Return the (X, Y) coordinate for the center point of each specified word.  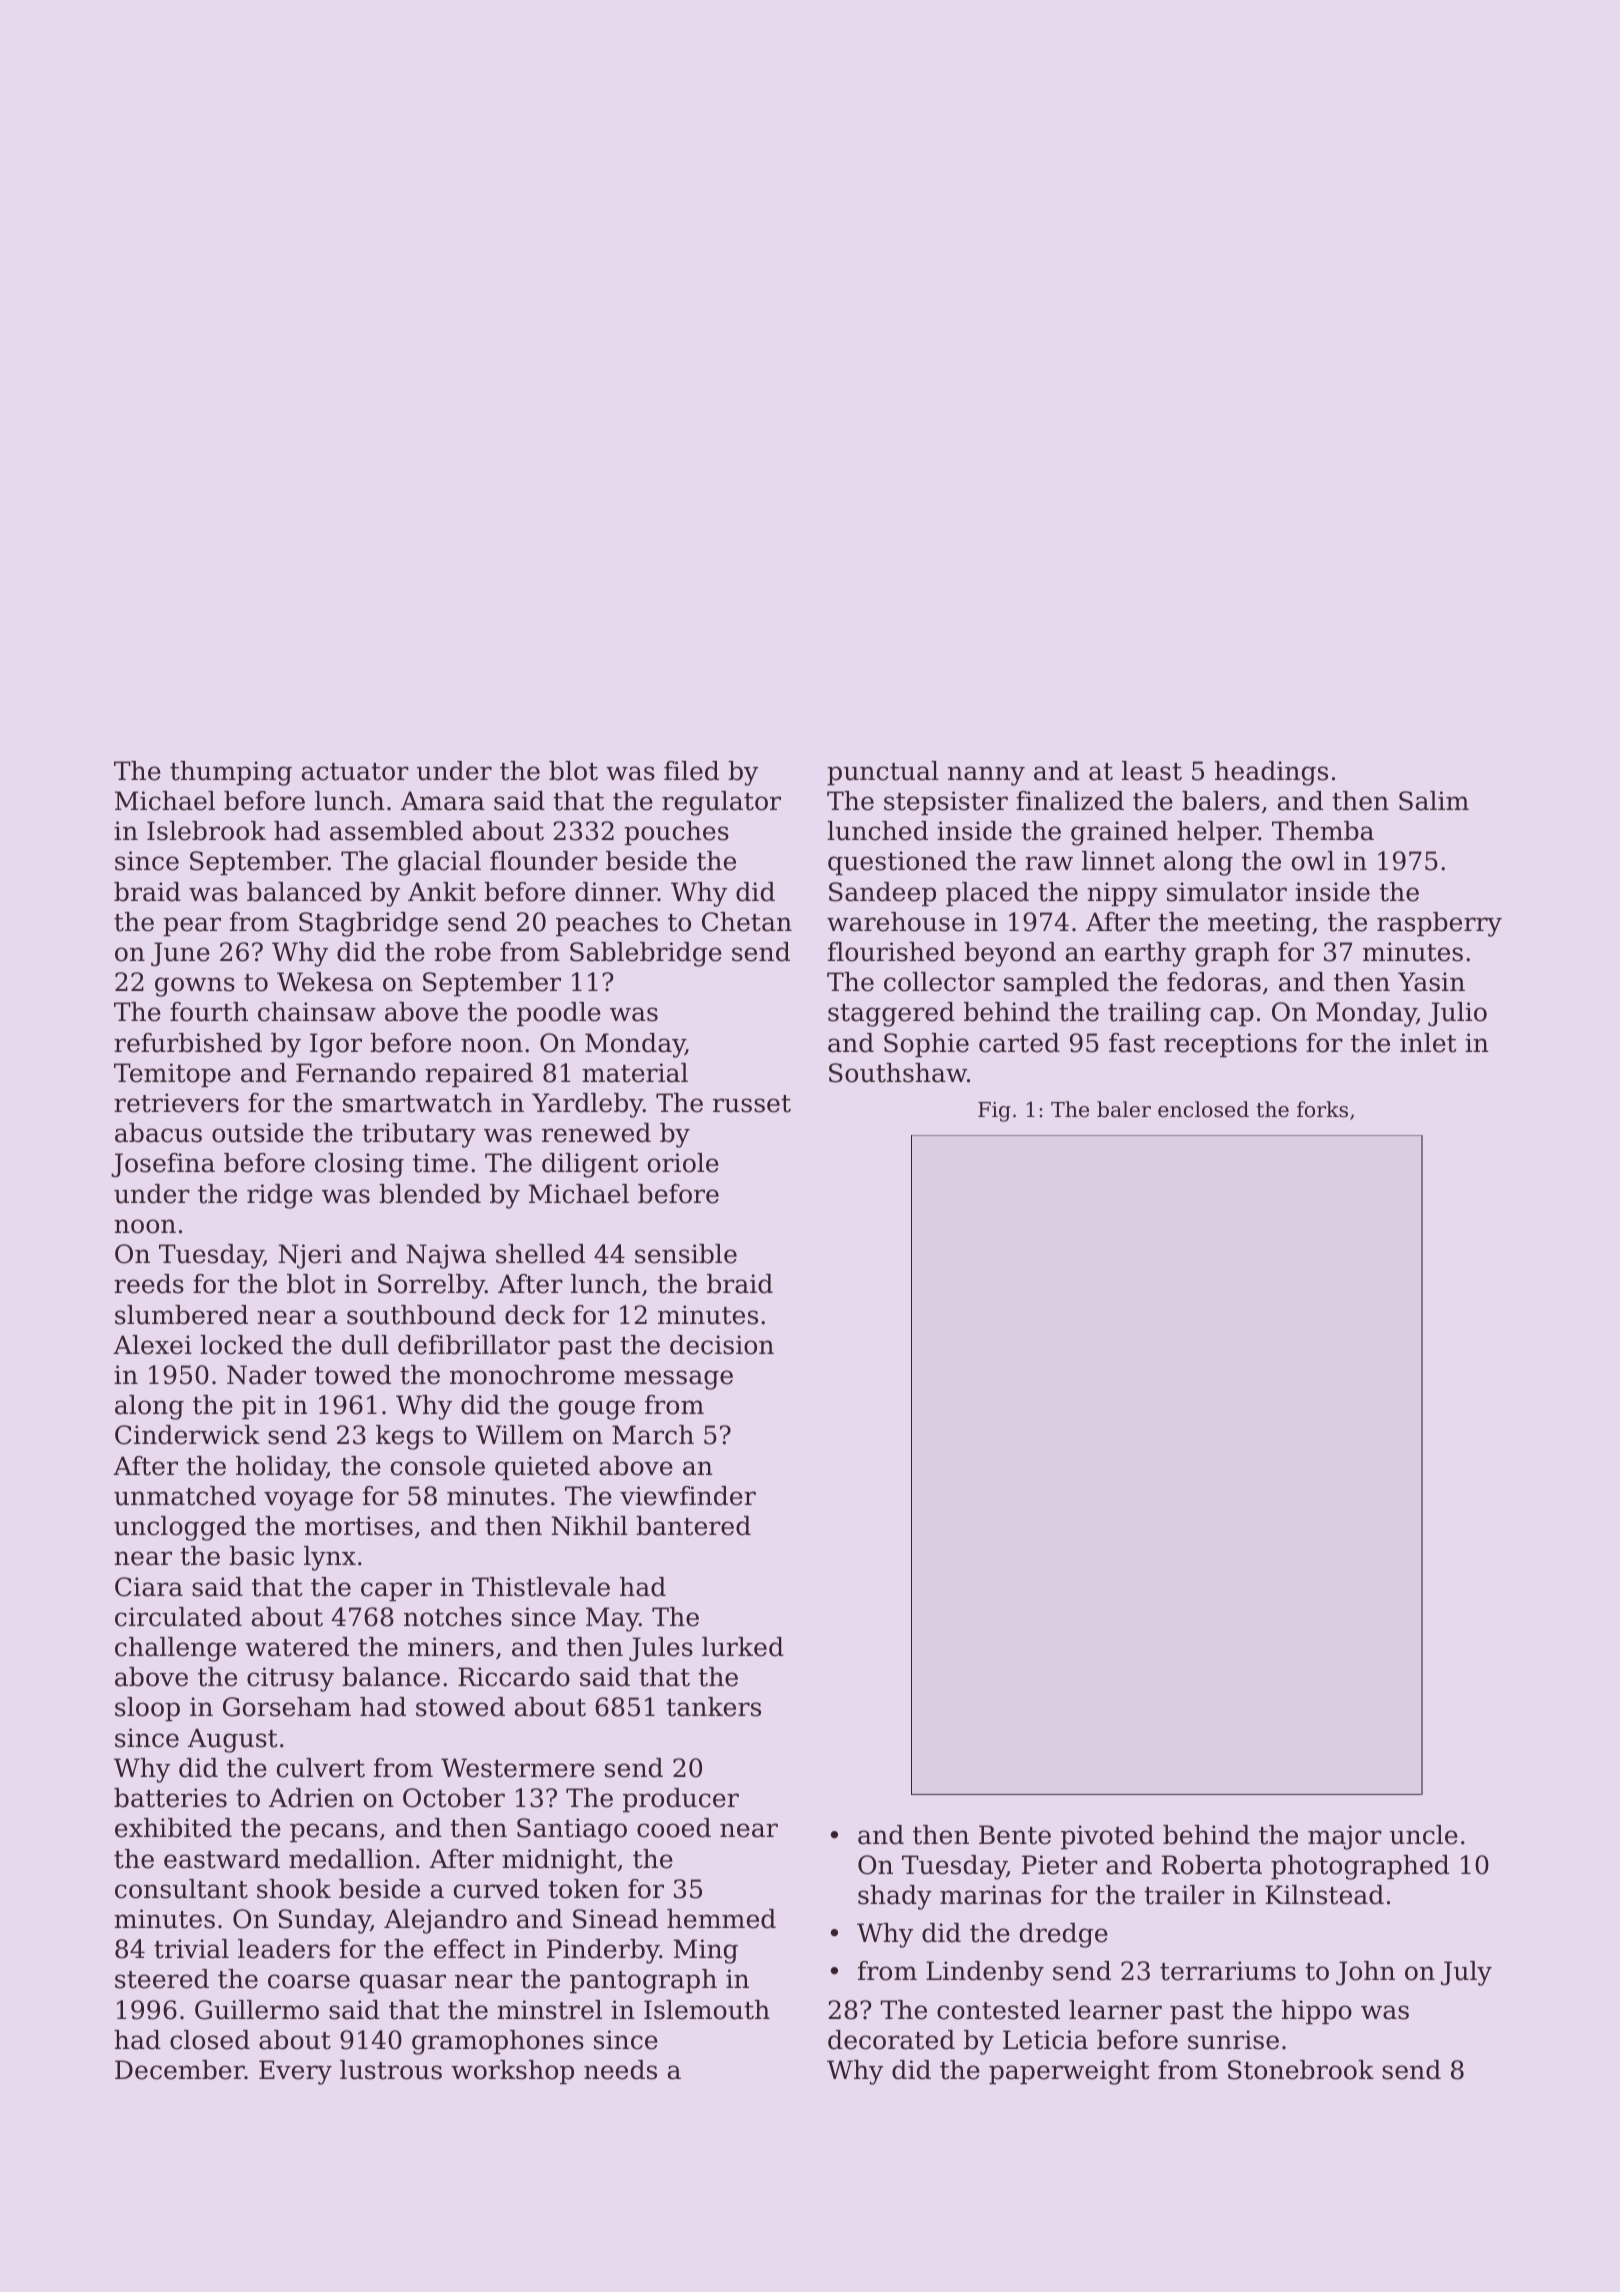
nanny (986, 776)
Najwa (446, 1256)
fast (1132, 1043)
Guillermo (257, 2010)
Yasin (1431, 982)
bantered (693, 1526)
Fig (994, 1112)
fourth (209, 1012)
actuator (355, 772)
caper (396, 1591)
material (635, 1073)
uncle (1424, 1835)
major (1345, 1837)
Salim (1434, 801)
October (454, 1798)
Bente (1015, 1835)
